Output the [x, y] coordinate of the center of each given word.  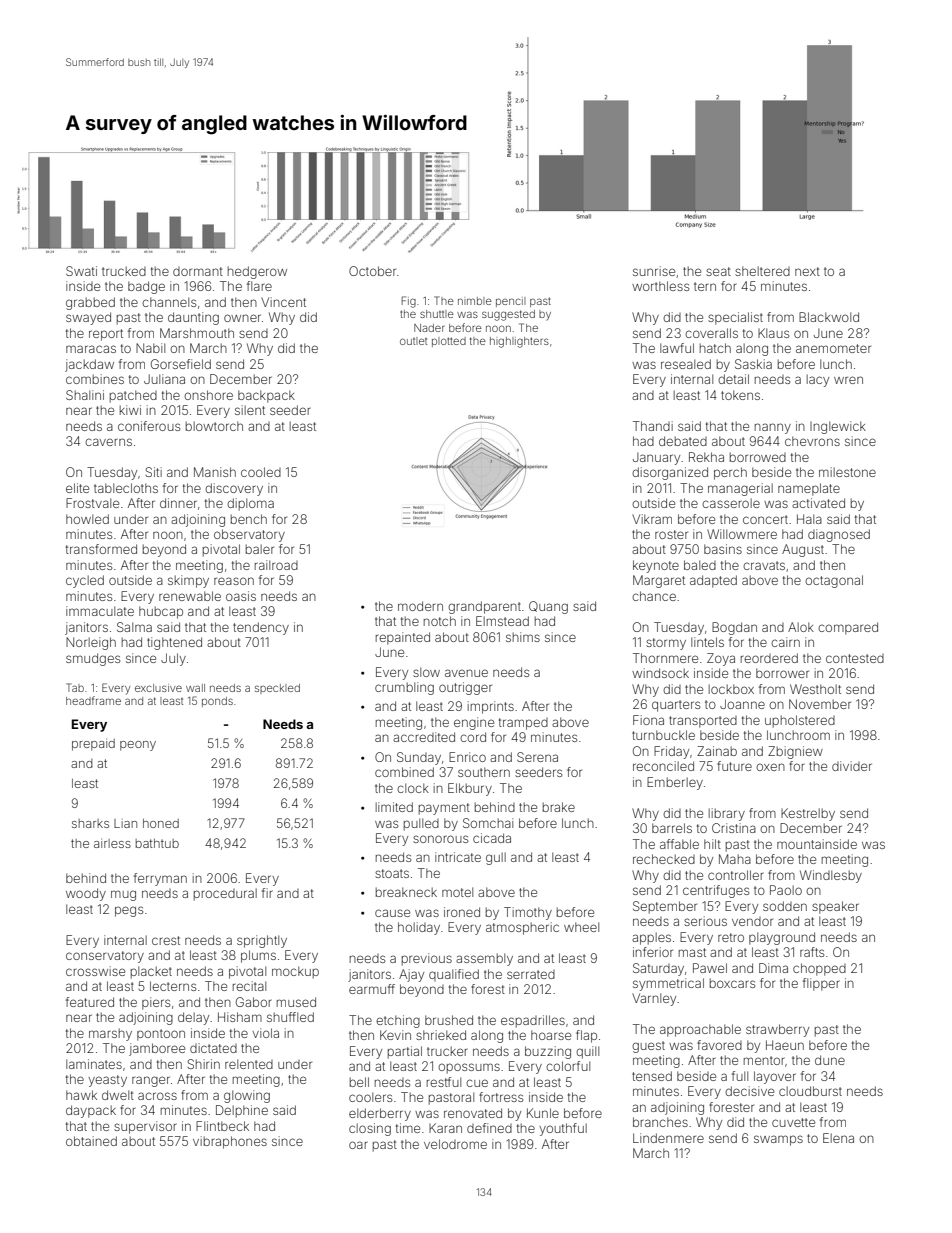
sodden [785, 906]
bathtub [157, 843]
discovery [234, 489]
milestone [847, 472]
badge [146, 287]
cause [392, 913]
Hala [809, 519]
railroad [276, 565]
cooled [261, 472]
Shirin [203, 1064]
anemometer [833, 348]
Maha [735, 859]
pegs [129, 911]
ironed [462, 912]
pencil [511, 302]
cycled [85, 581]
